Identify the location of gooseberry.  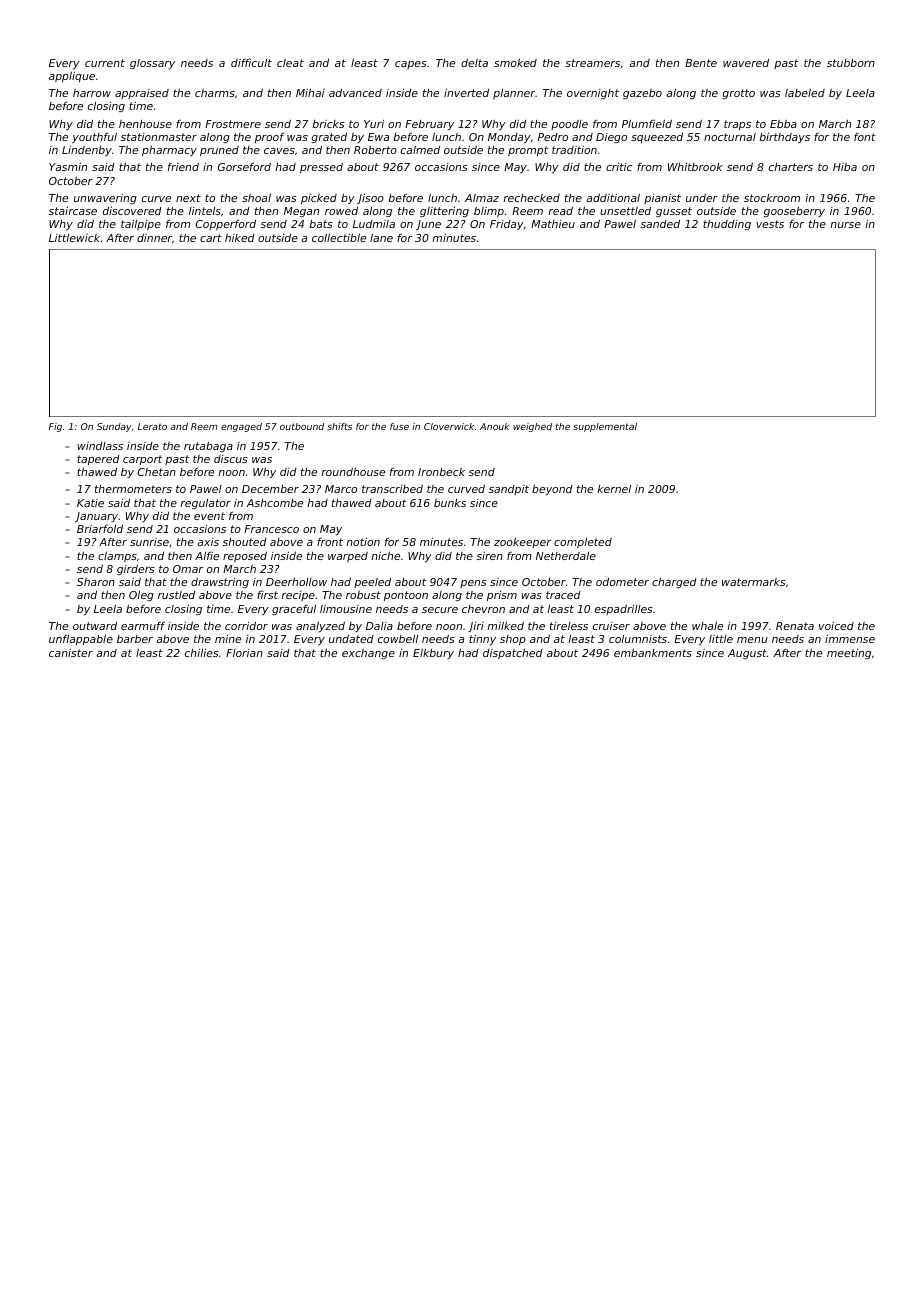
(794, 211).
